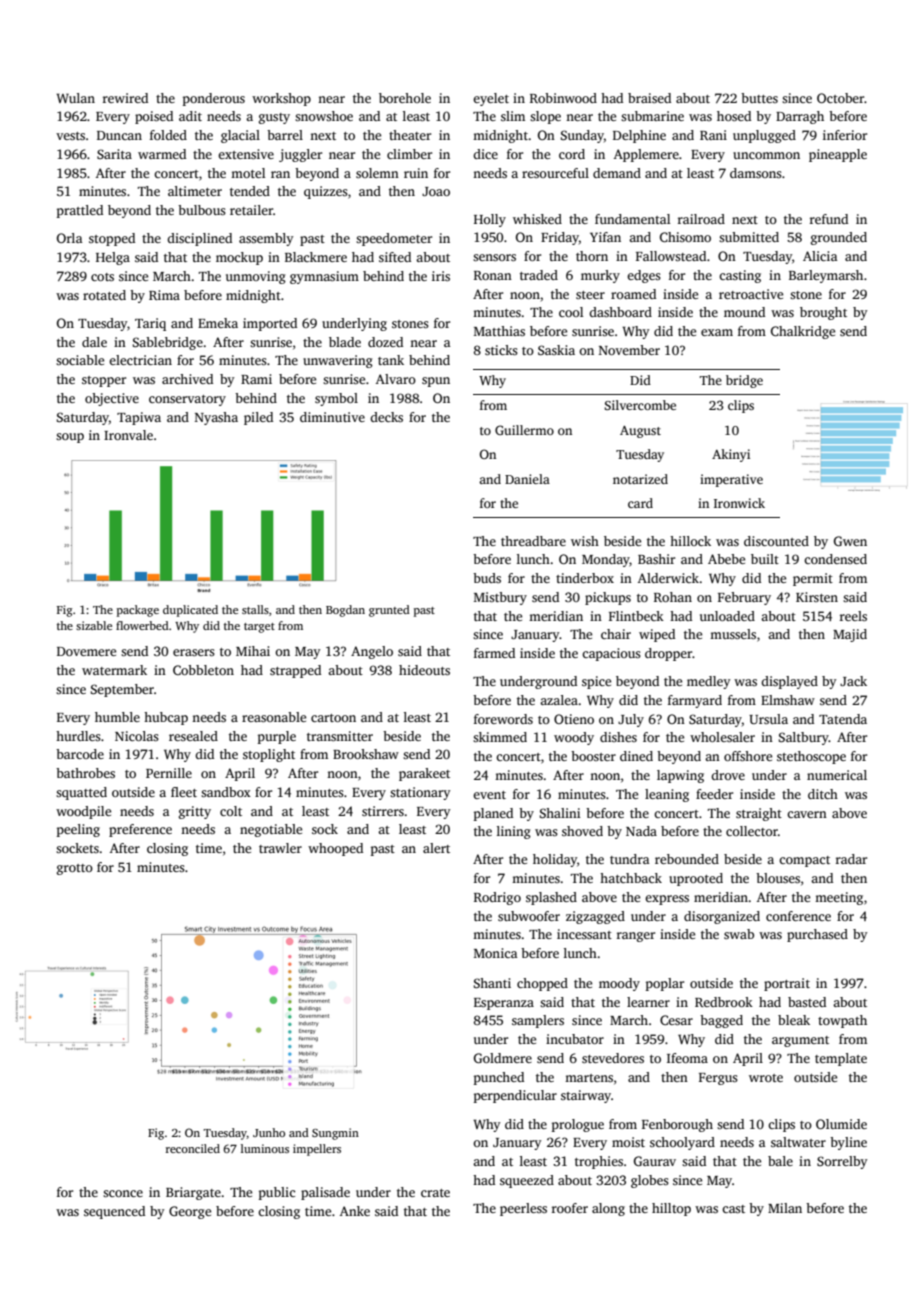 The height and width of the screenshot is (1308, 924). I want to click on barcode, so click(80, 754).
